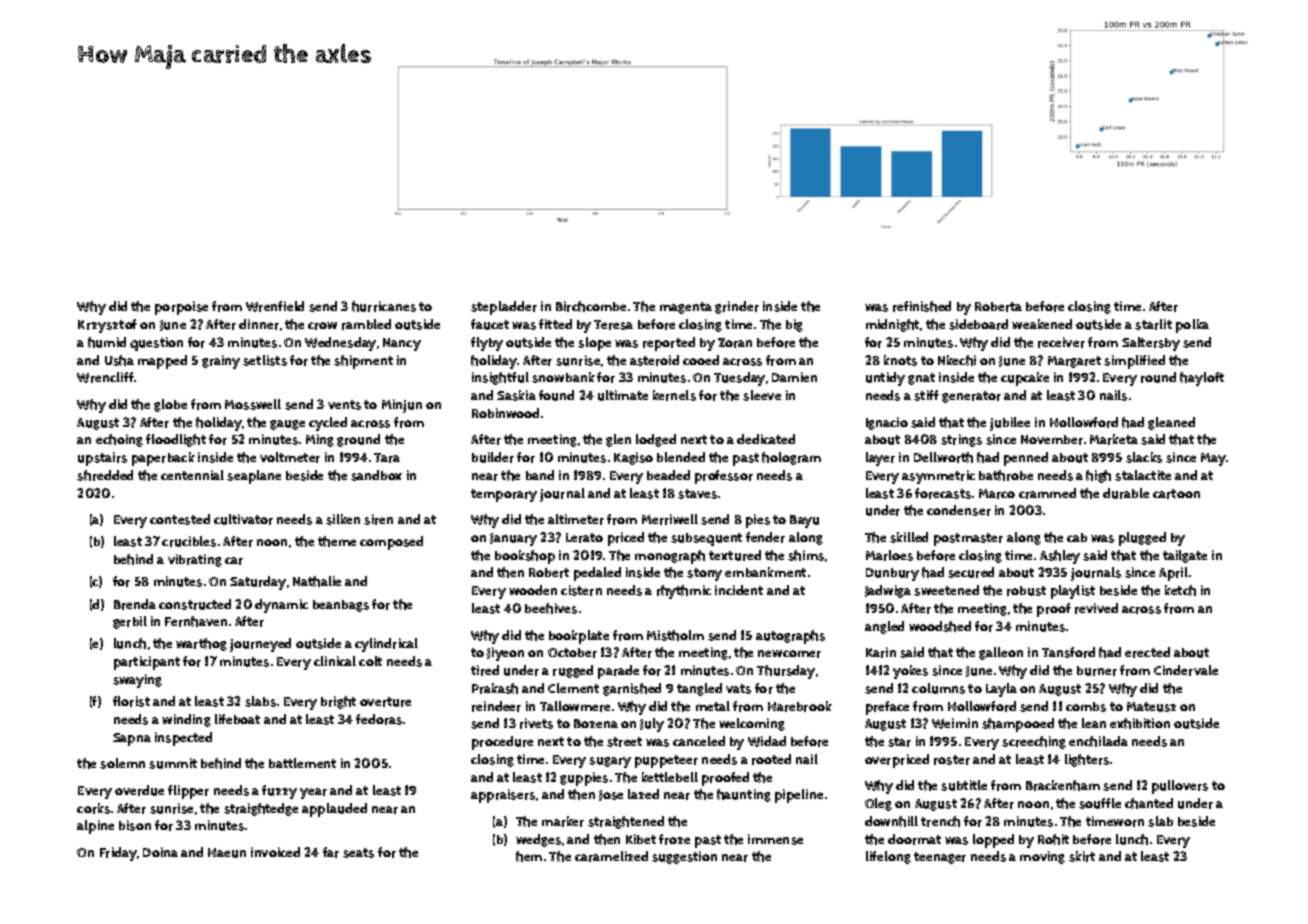  What do you see at coordinates (789, 654) in the image?
I see `newcomer` at bounding box center [789, 654].
